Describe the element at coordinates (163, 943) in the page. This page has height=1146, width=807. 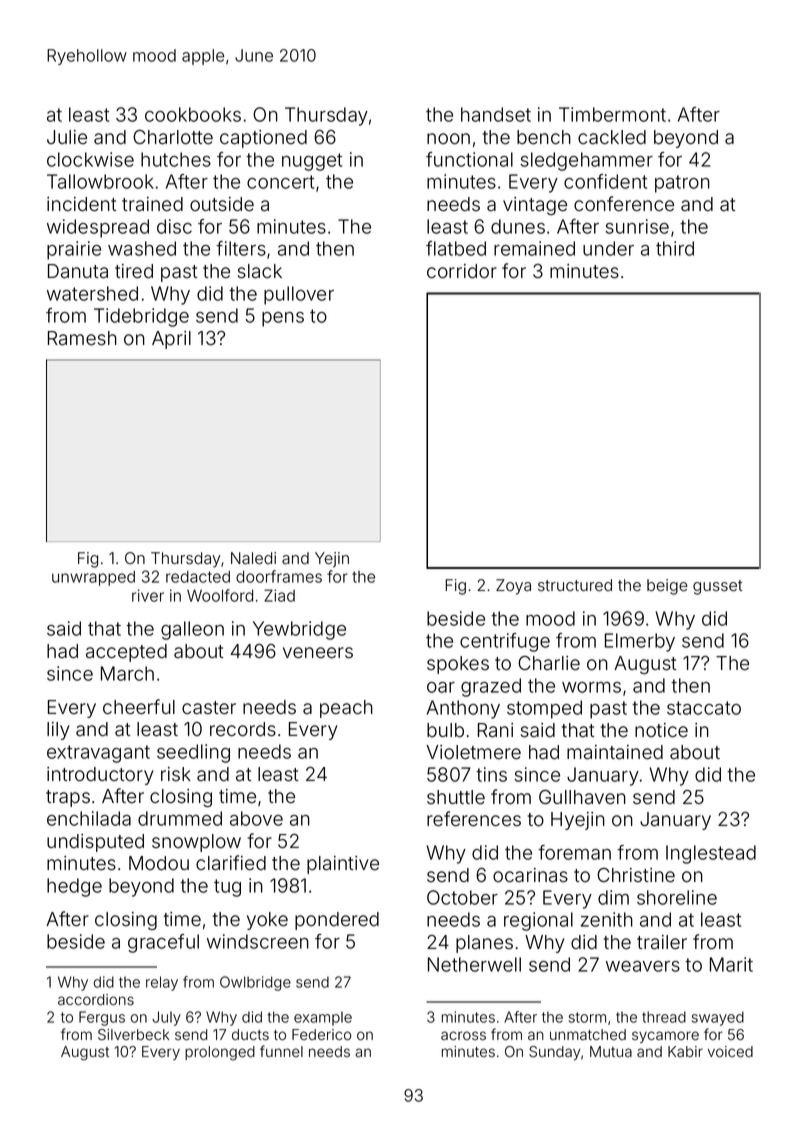
I see `graceful` at that location.
